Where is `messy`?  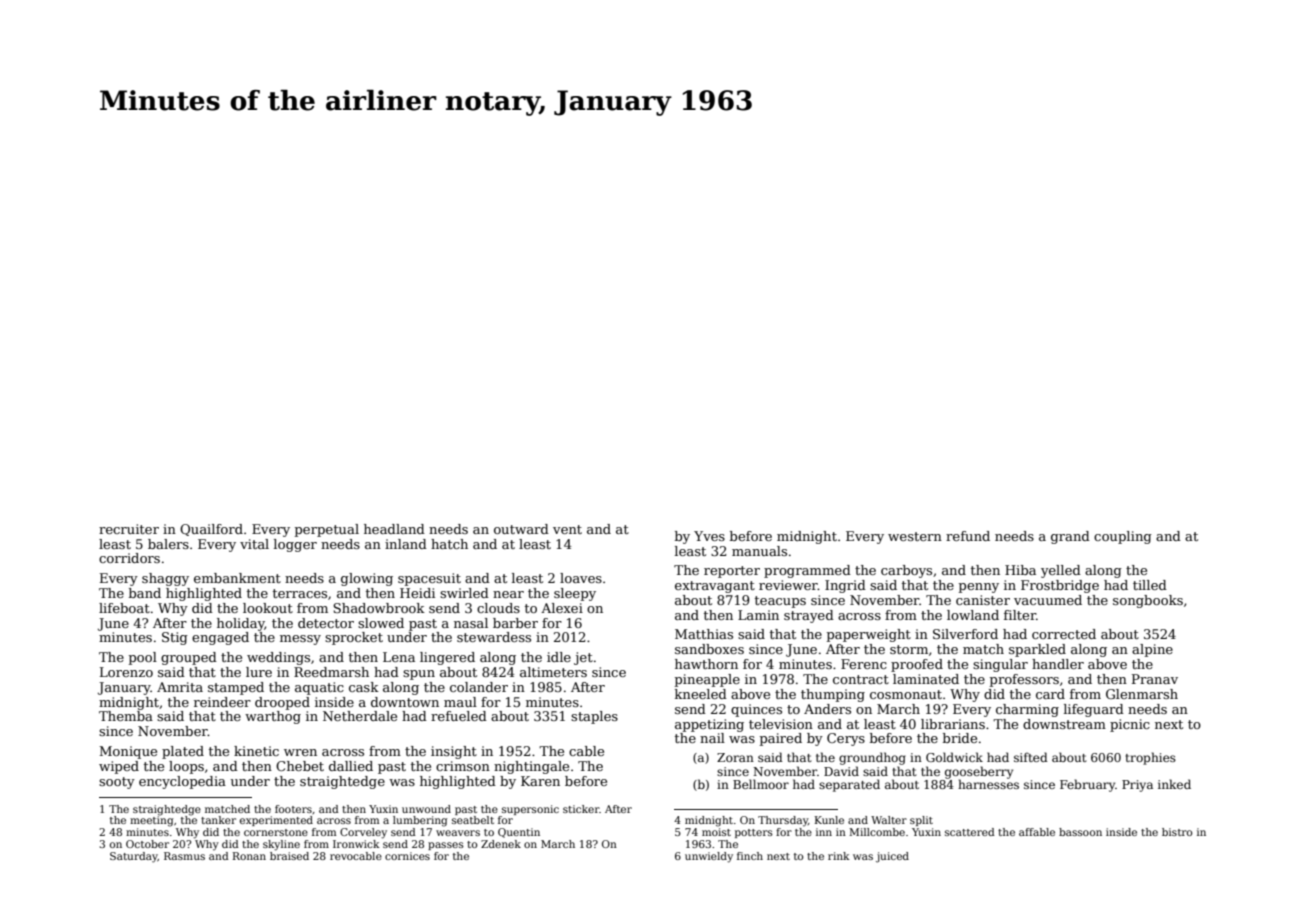
messy is located at coordinates (300, 640).
